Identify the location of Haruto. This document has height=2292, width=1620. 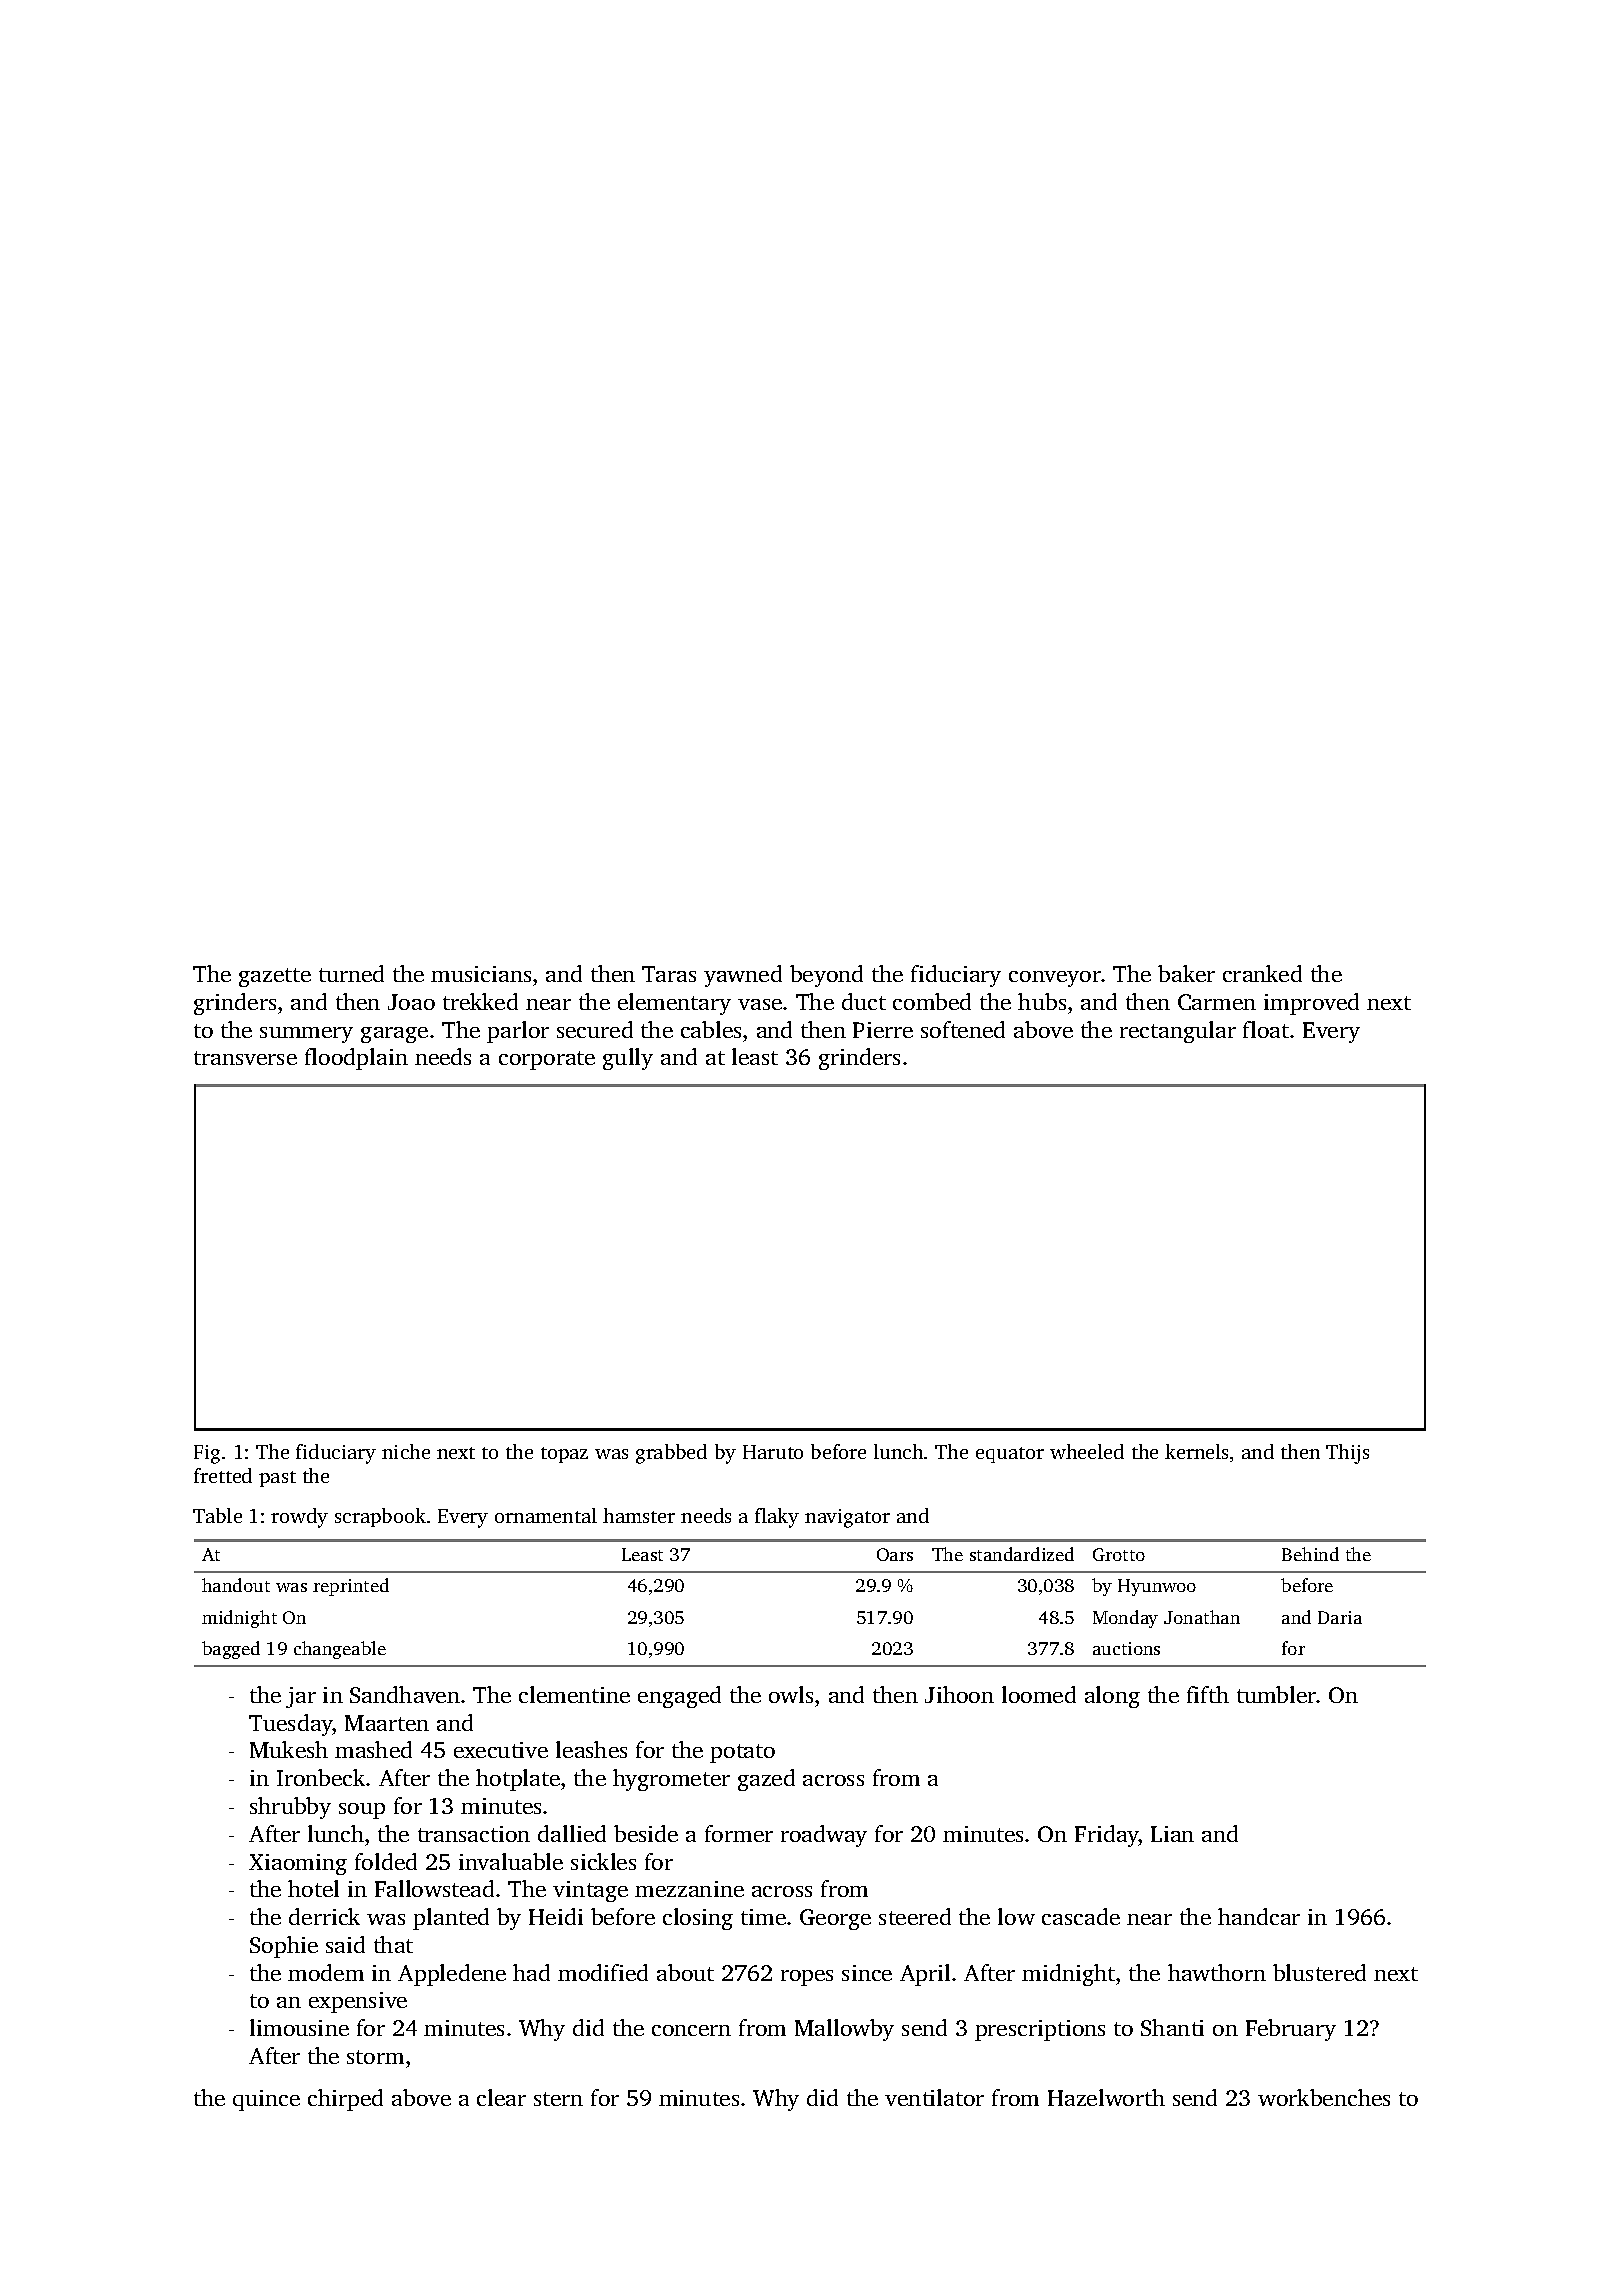
(773, 1452).
